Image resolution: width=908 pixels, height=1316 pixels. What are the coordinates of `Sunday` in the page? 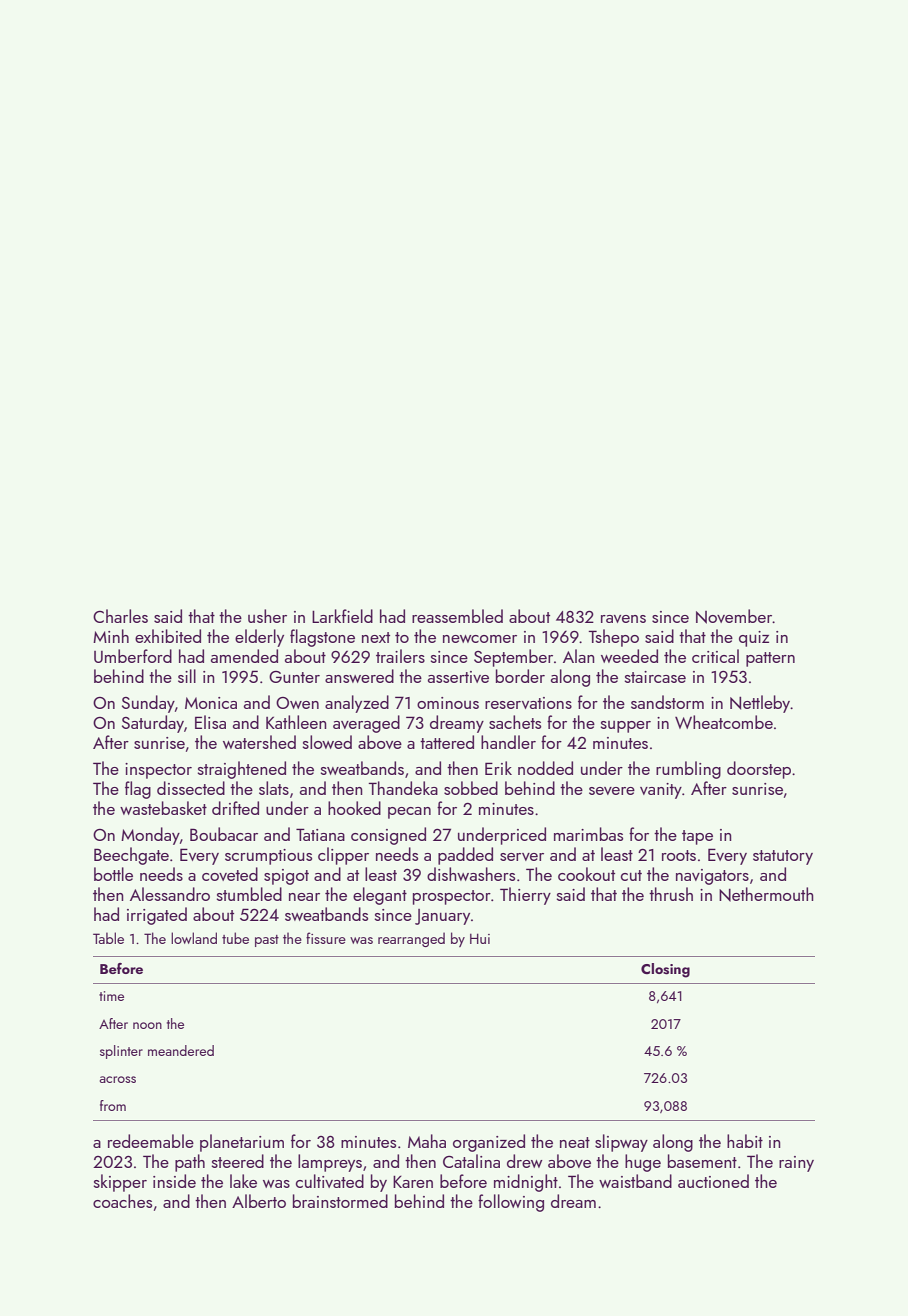 It's located at (148, 704).
